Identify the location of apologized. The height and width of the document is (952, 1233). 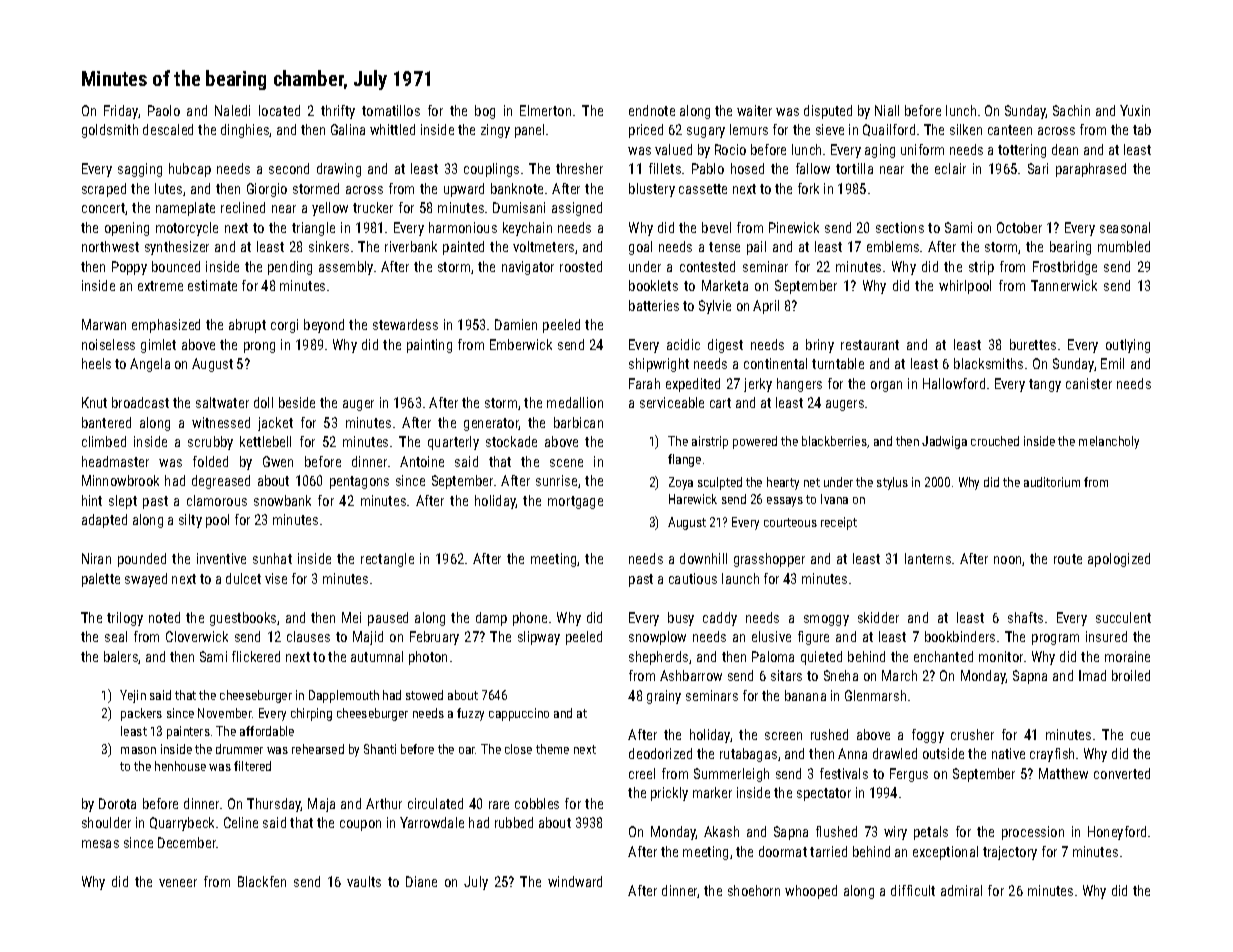
(1119, 560).
